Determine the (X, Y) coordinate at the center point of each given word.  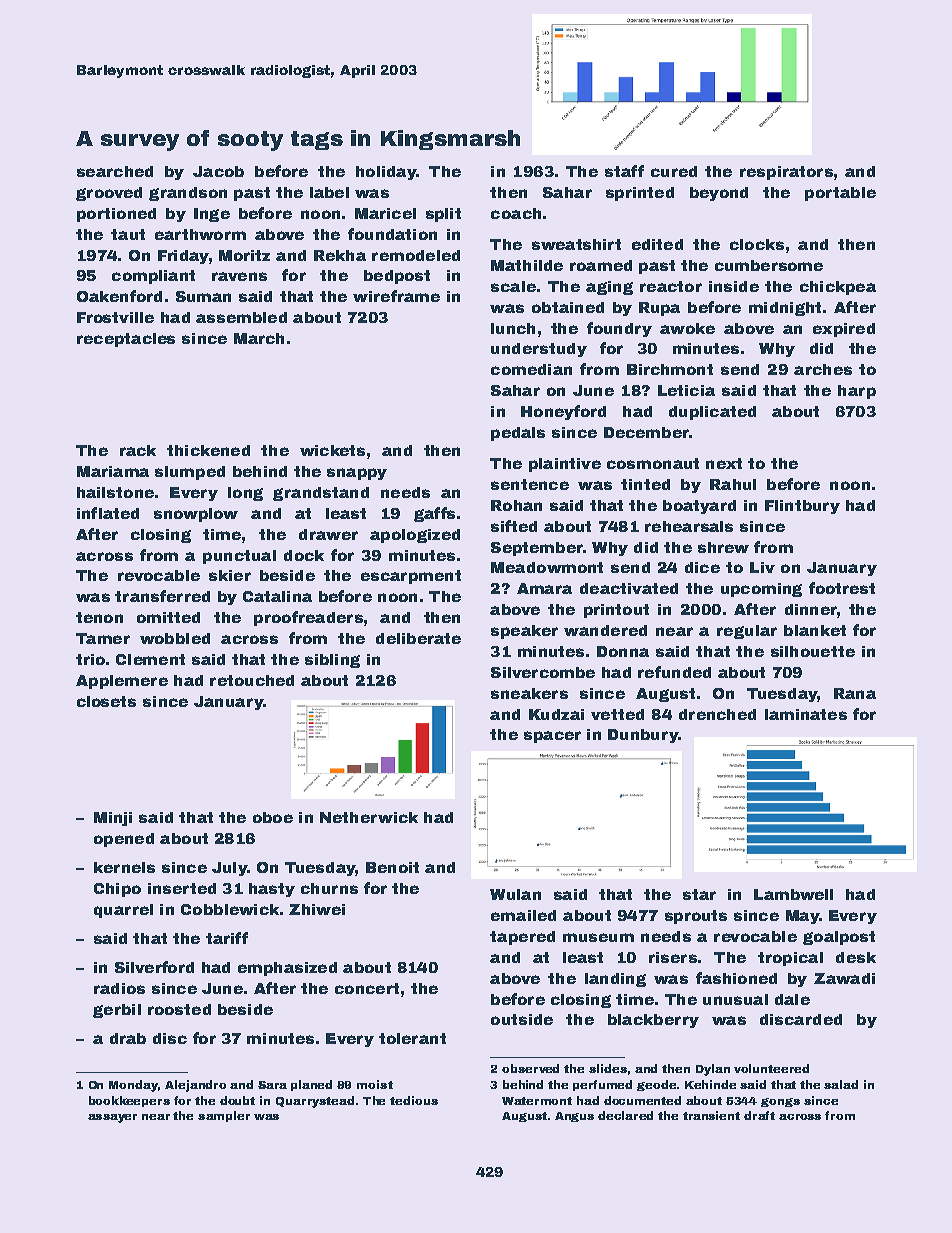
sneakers (529, 693)
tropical (790, 959)
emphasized (287, 969)
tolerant (412, 1038)
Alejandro (195, 1086)
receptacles (126, 340)
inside (734, 286)
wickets (332, 450)
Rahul (733, 484)
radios (119, 988)
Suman (203, 296)
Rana (855, 693)
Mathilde (527, 265)
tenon (99, 617)
